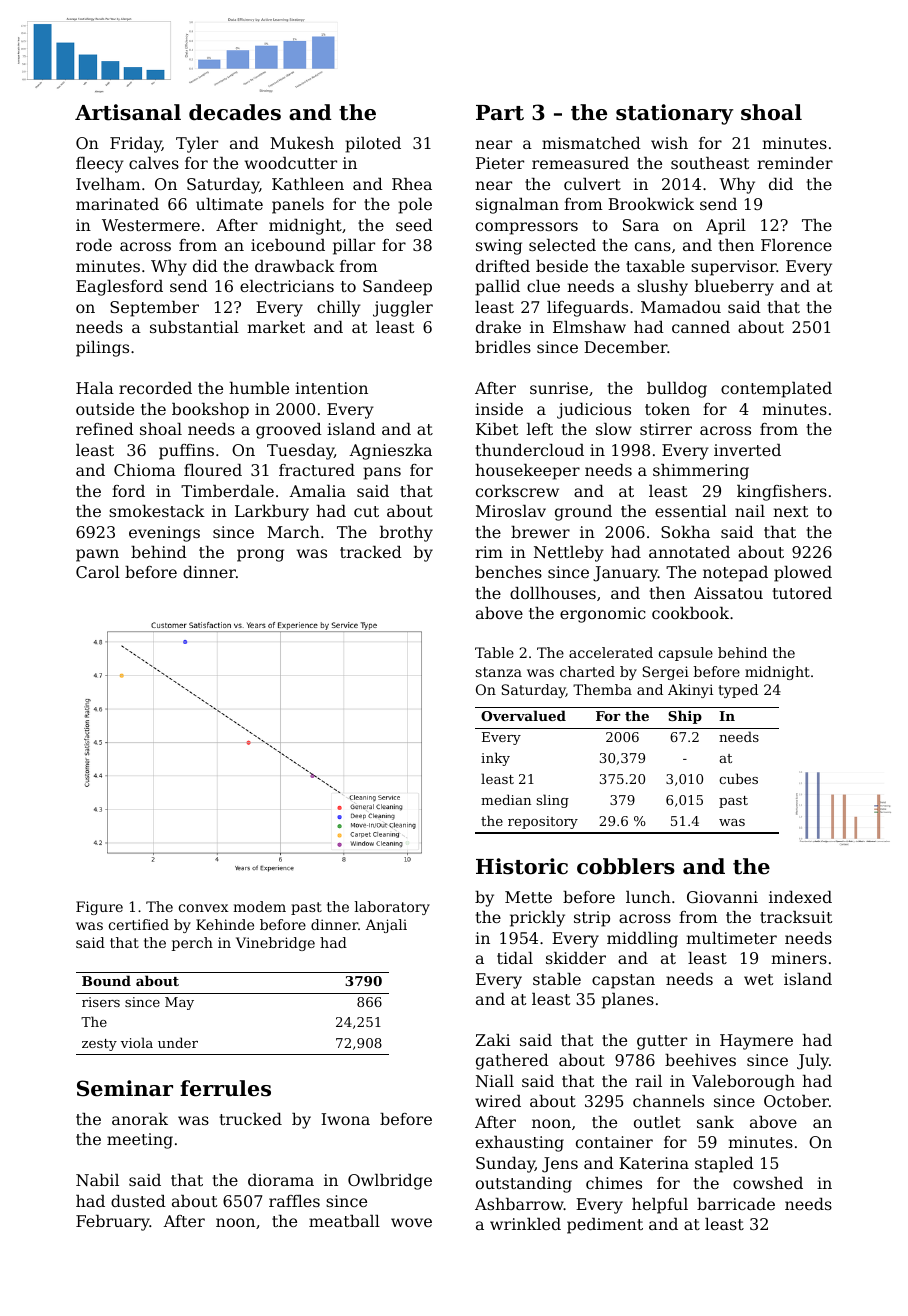 This screenshot has width=908, height=1316. Describe the element at coordinates (294, 1201) in the screenshot. I see `raffles` at that location.
